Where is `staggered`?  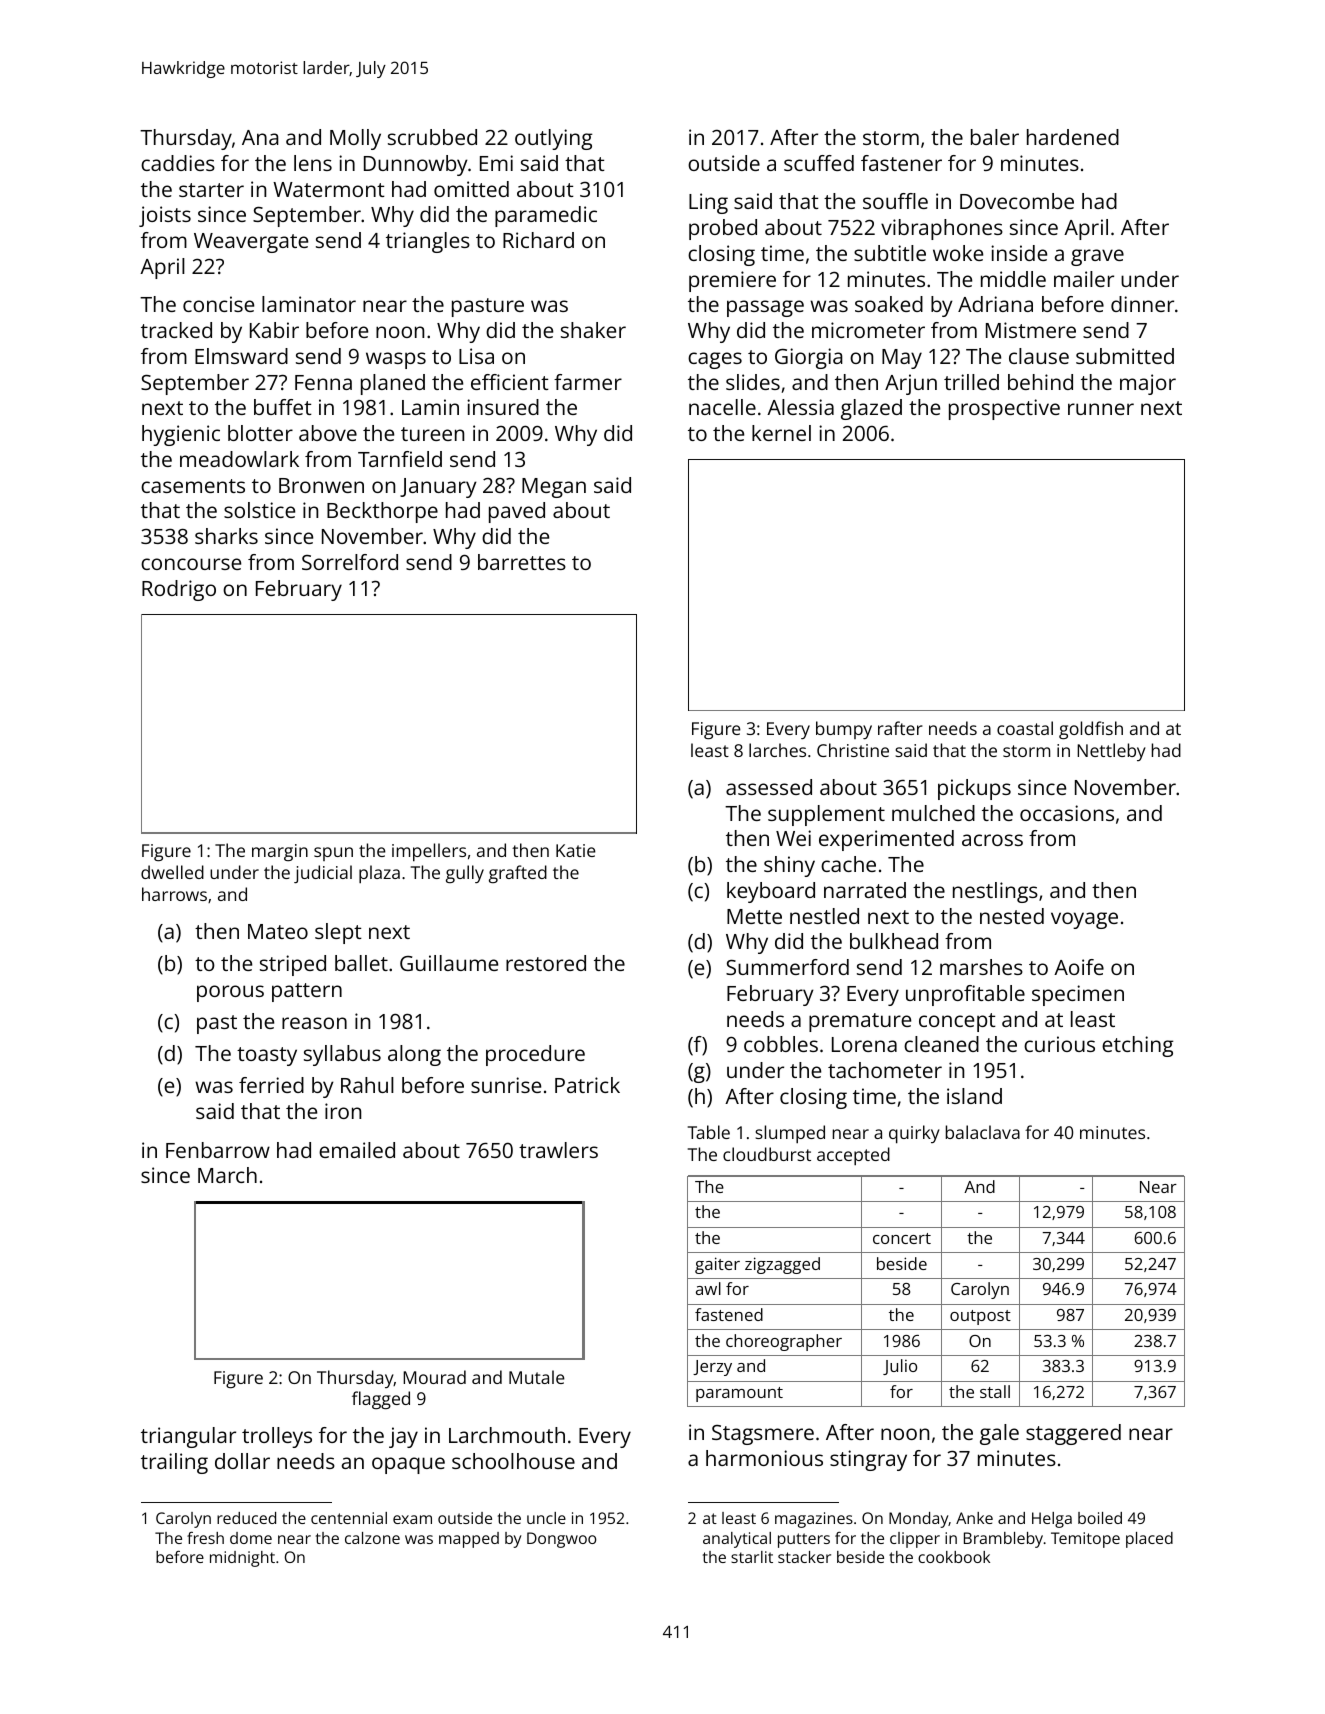
staggered is located at coordinates (1073, 1434).
